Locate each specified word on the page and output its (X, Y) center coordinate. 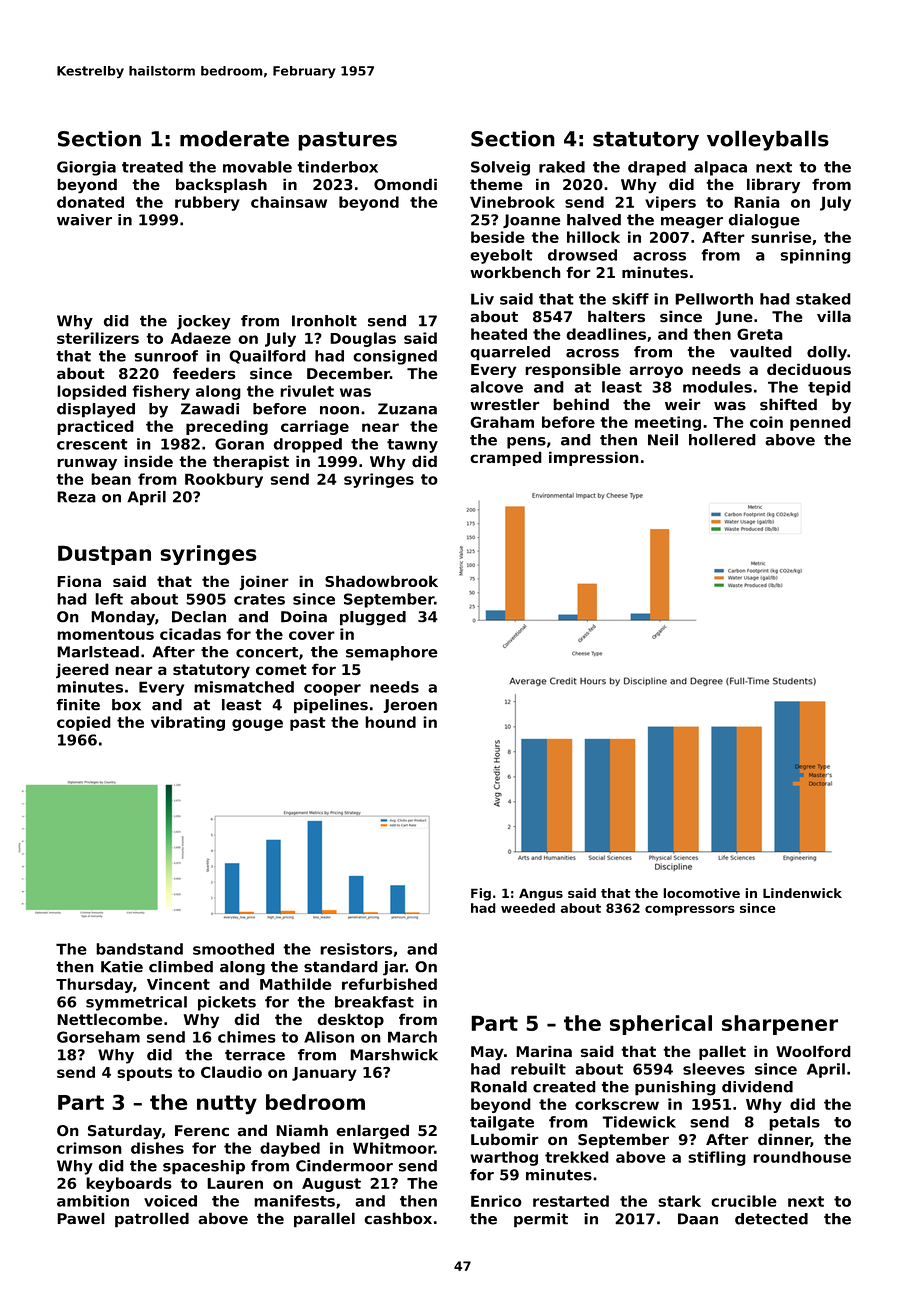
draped (657, 168)
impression (594, 459)
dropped (307, 445)
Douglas (363, 339)
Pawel (81, 1218)
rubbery (207, 203)
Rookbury (224, 480)
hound (390, 722)
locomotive (701, 893)
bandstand (139, 949)
